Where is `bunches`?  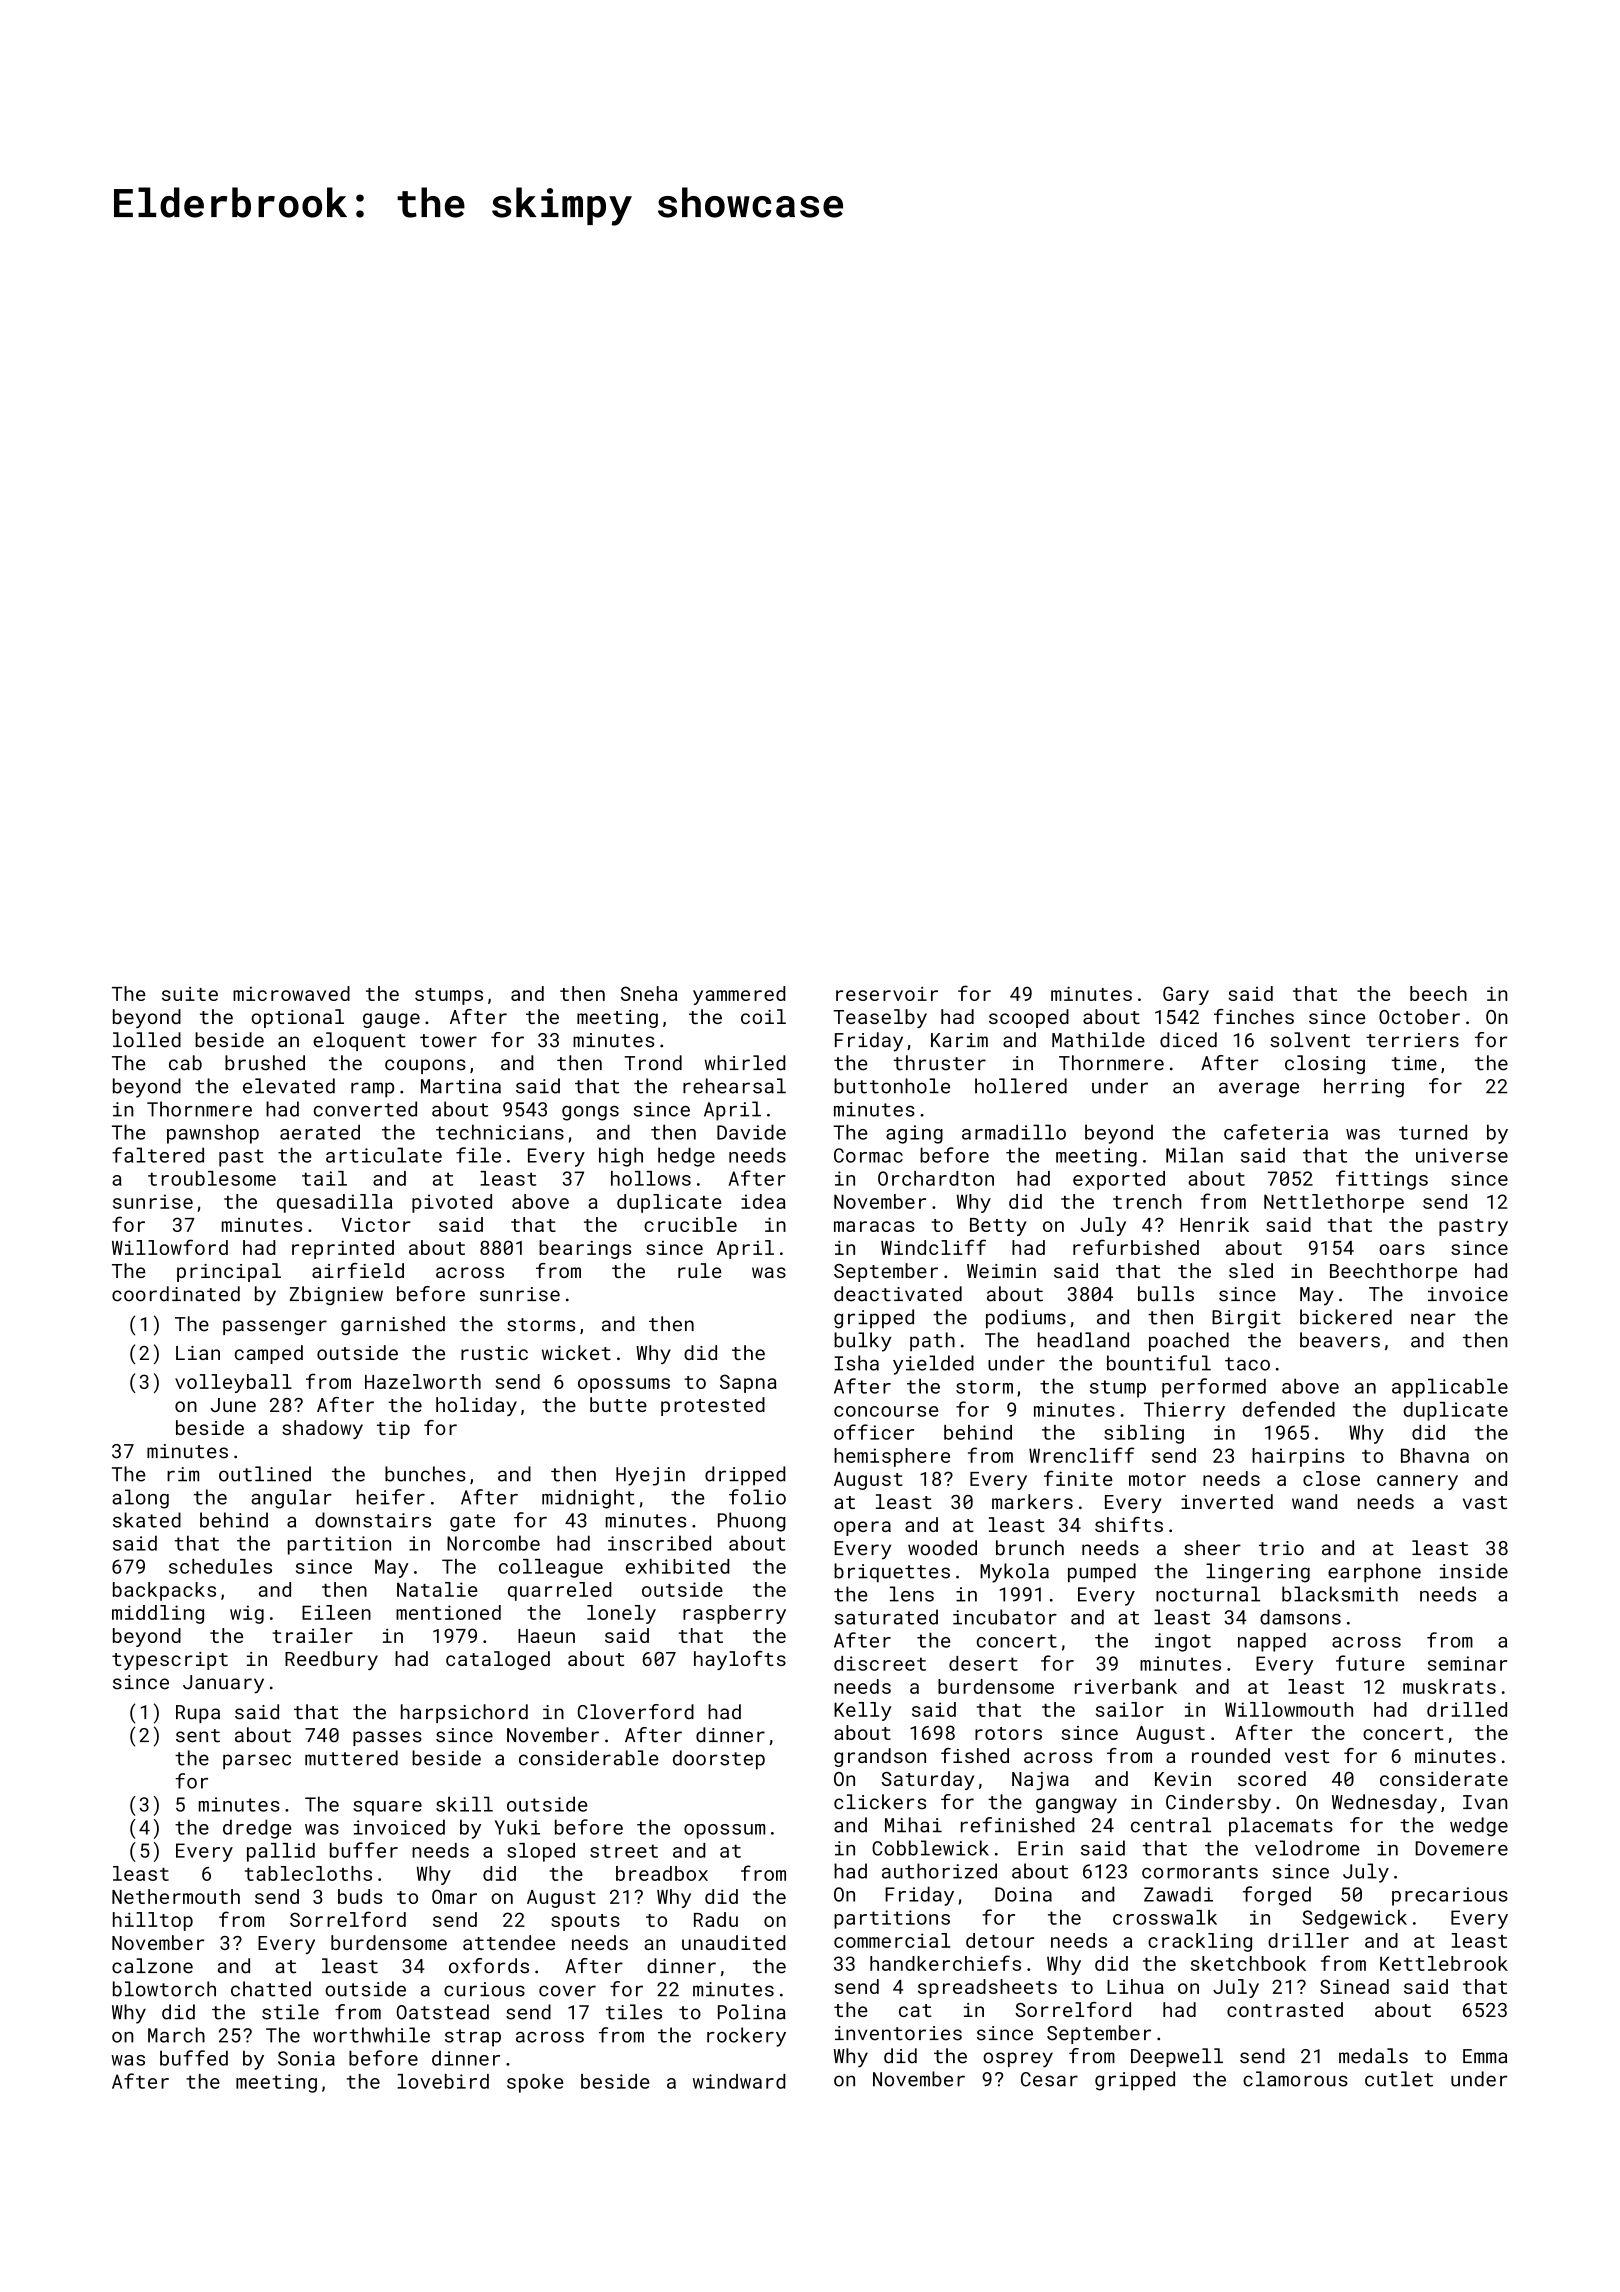
bunches is located at coordinates (425, 1474).
